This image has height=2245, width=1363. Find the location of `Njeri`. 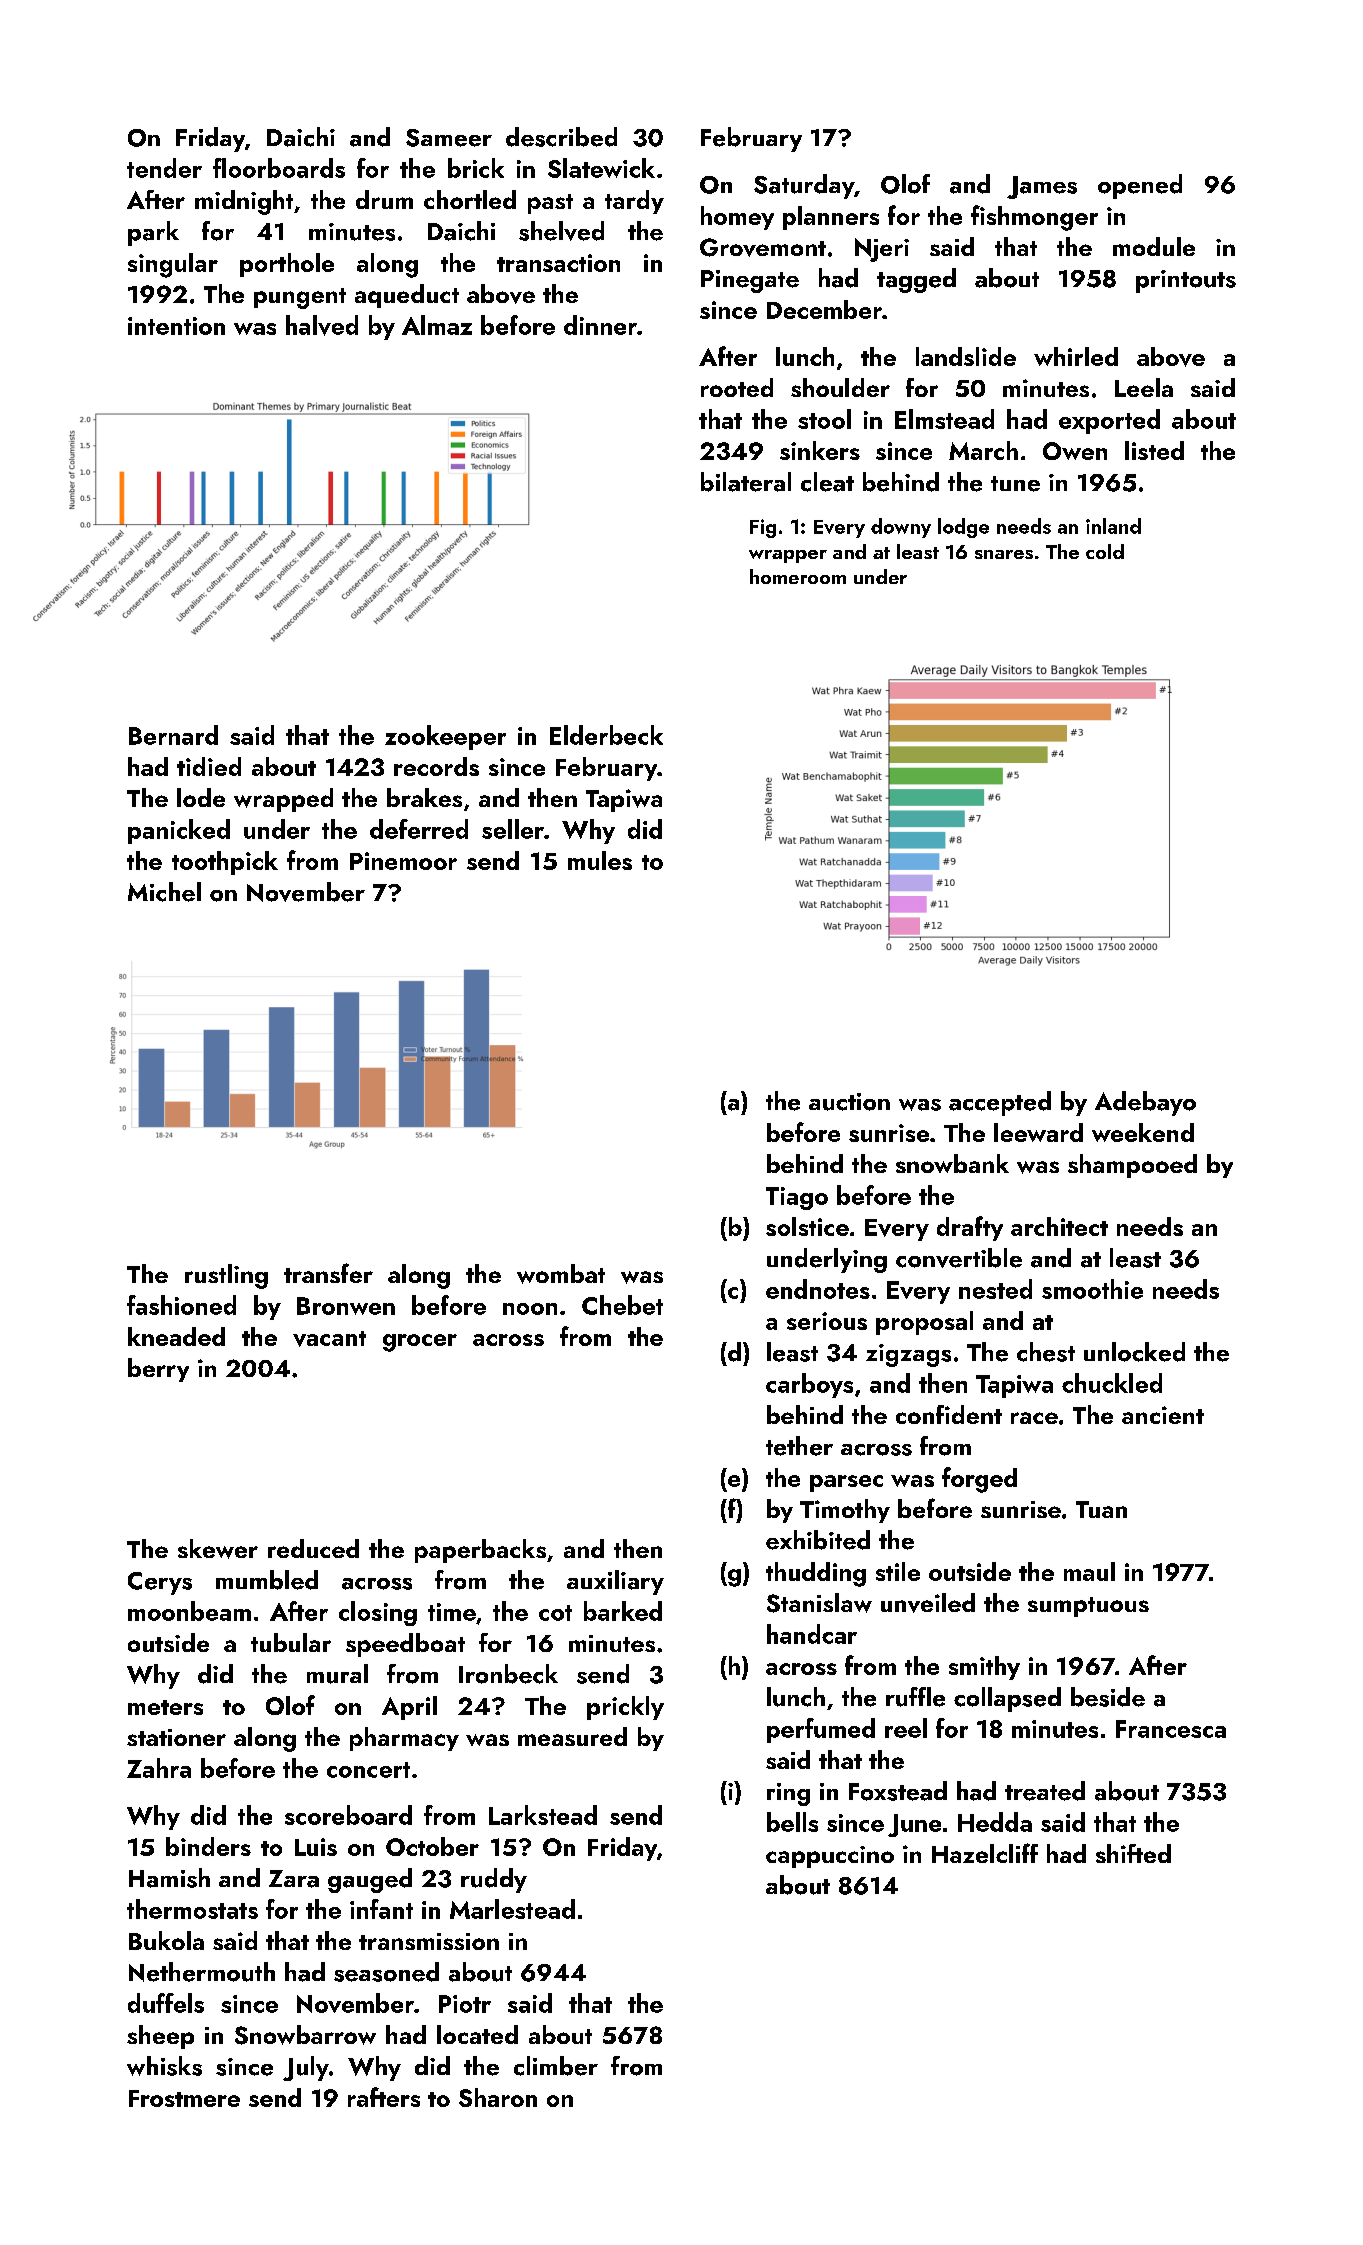

Njeri is located at coordinates (882, 250).
